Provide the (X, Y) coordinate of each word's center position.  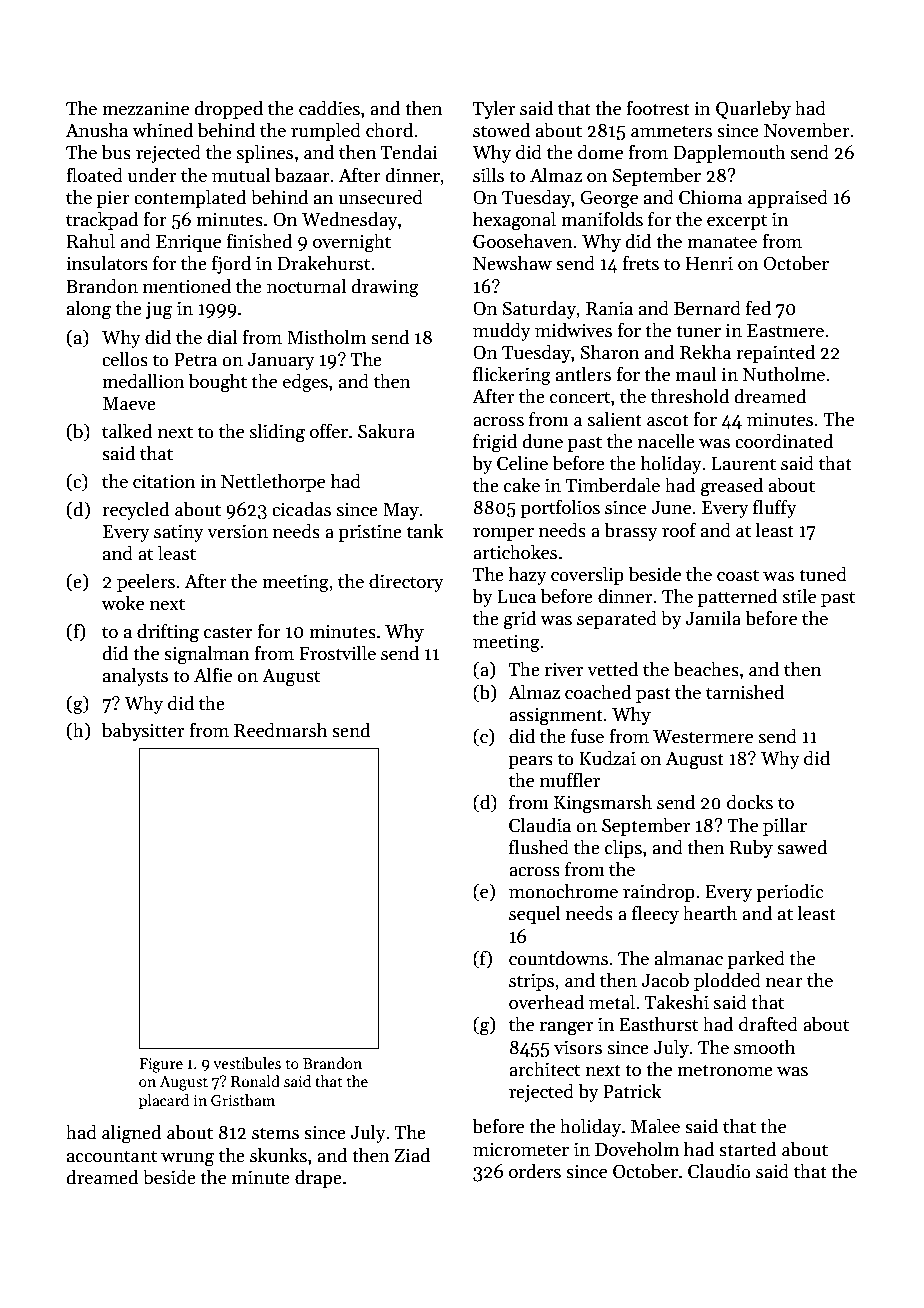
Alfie (213, 675)
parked (756, 959)
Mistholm (326, 337)
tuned (823, 574)
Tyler (494, 109)
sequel (535, 914)
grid (520, 620)
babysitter (143, 731)
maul (696, 374)
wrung (187, 1160)
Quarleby (753, 109)
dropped (229, 109)
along (89, 310)
